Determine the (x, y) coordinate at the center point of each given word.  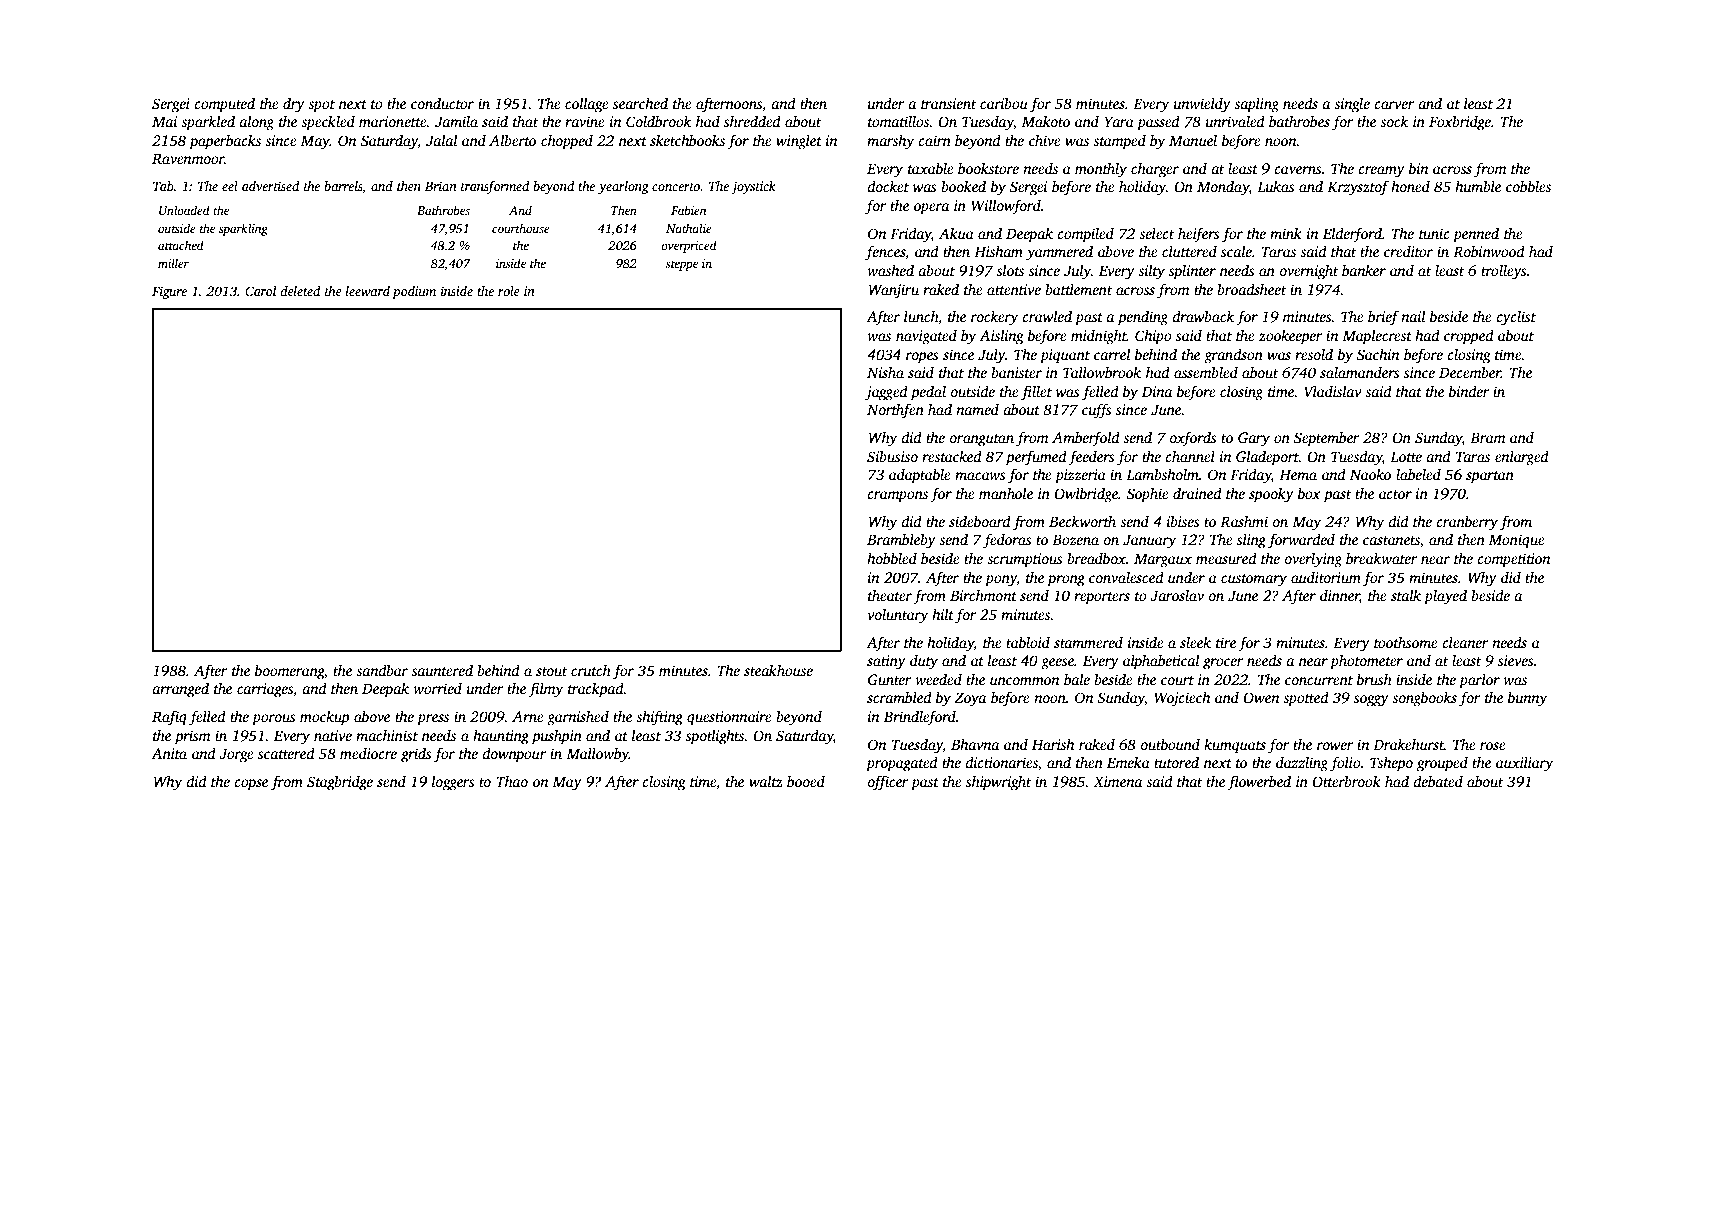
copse (251, 785)
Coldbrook (658, 121)
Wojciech (1182, 699)
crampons (897, 497)
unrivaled (1235, 121)
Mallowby (597, 755)
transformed (495, 187)
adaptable (920, 476)
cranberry (1467, 523)
